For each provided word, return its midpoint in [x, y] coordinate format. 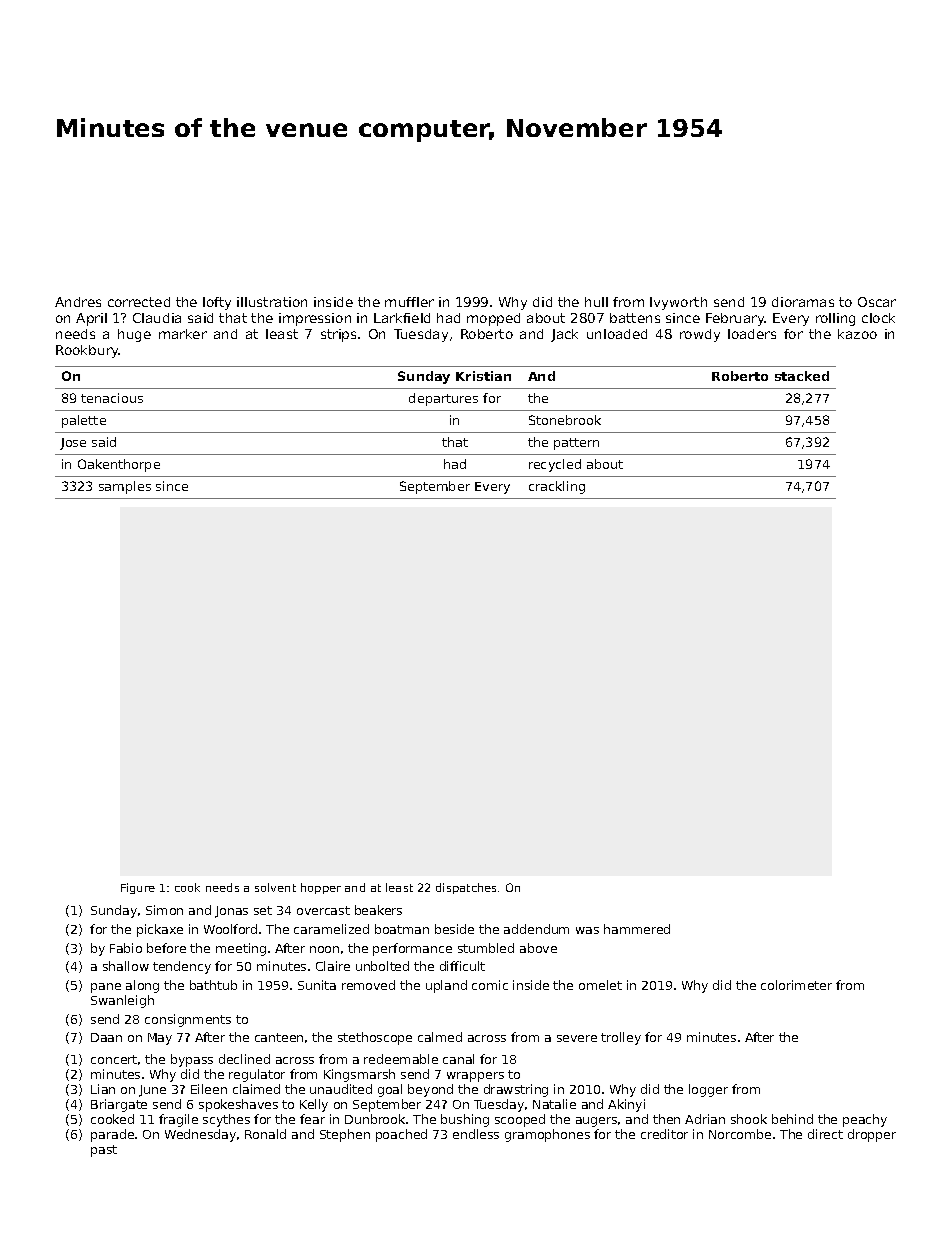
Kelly [314, 1105]
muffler [409, 302]
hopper [321, 888]
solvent [275, 887]
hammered [637, 929]
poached [401, 1135]
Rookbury [87, 351]
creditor [664, 1134]
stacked [802, 376]
